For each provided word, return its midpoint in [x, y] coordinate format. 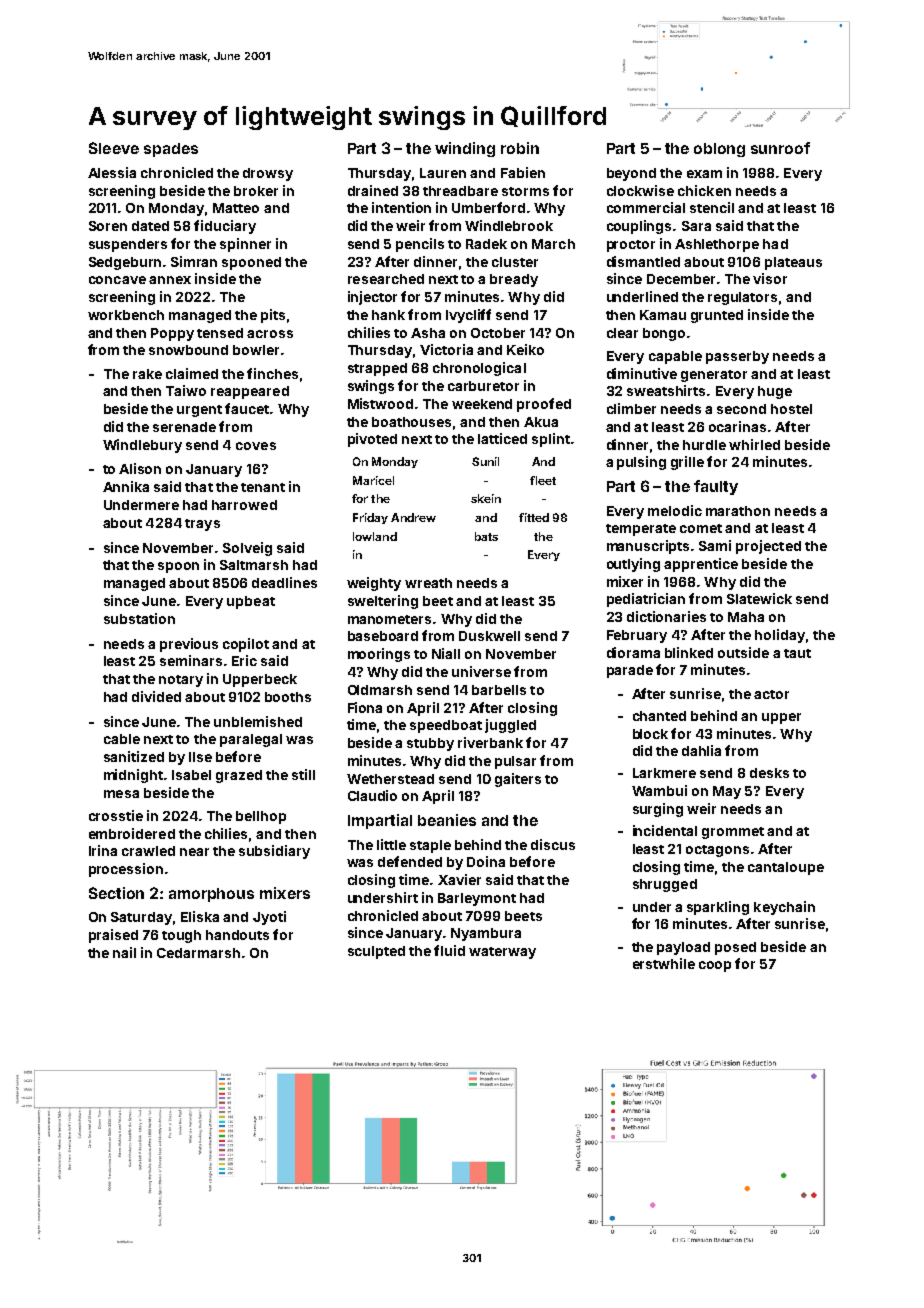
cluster [515, 262]
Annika [126, 486]
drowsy [268, 174]
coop [715, 966]
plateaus [793, 263]
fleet [543, 480]
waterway [502, 953]
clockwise [640, 190]
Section [116, 893]
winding [465, 149]
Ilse [200, 757]
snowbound [188, 350]
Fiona [365, 707]
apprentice [701, 565]
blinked [689, 652]
